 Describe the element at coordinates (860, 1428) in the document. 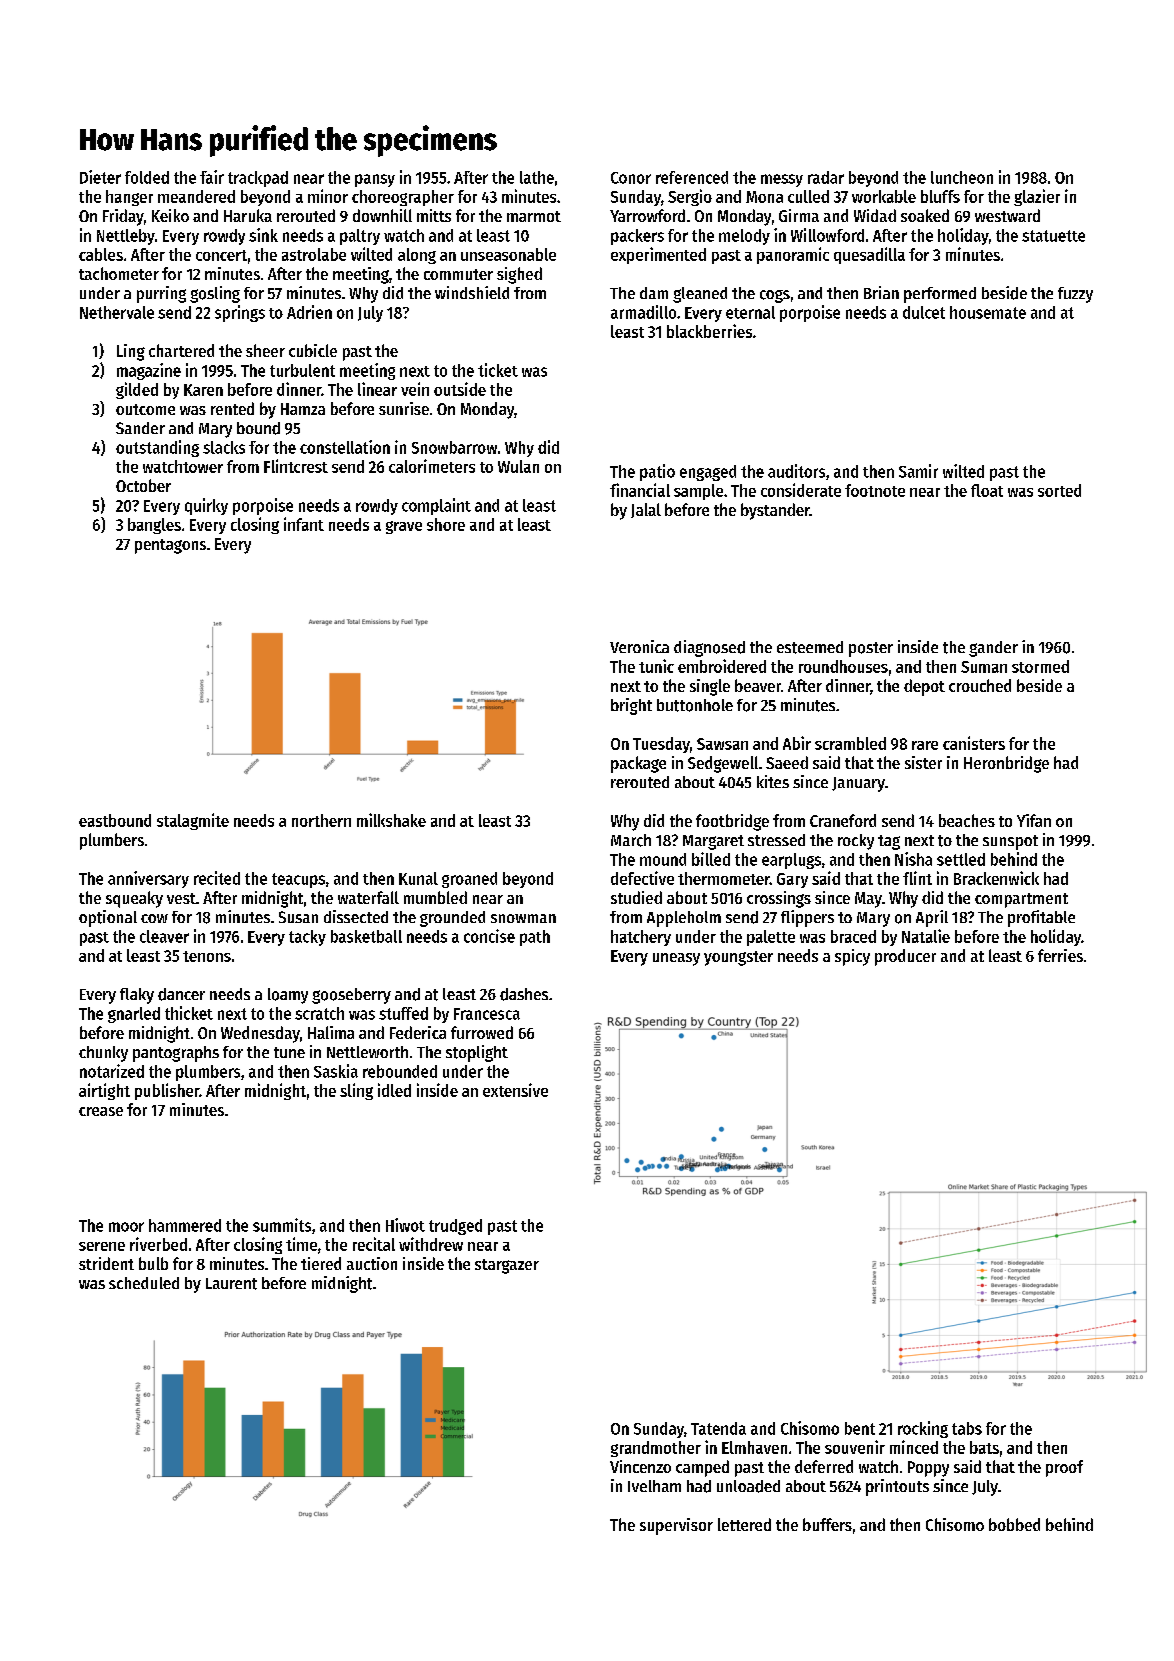

I see `bent` at that location.
